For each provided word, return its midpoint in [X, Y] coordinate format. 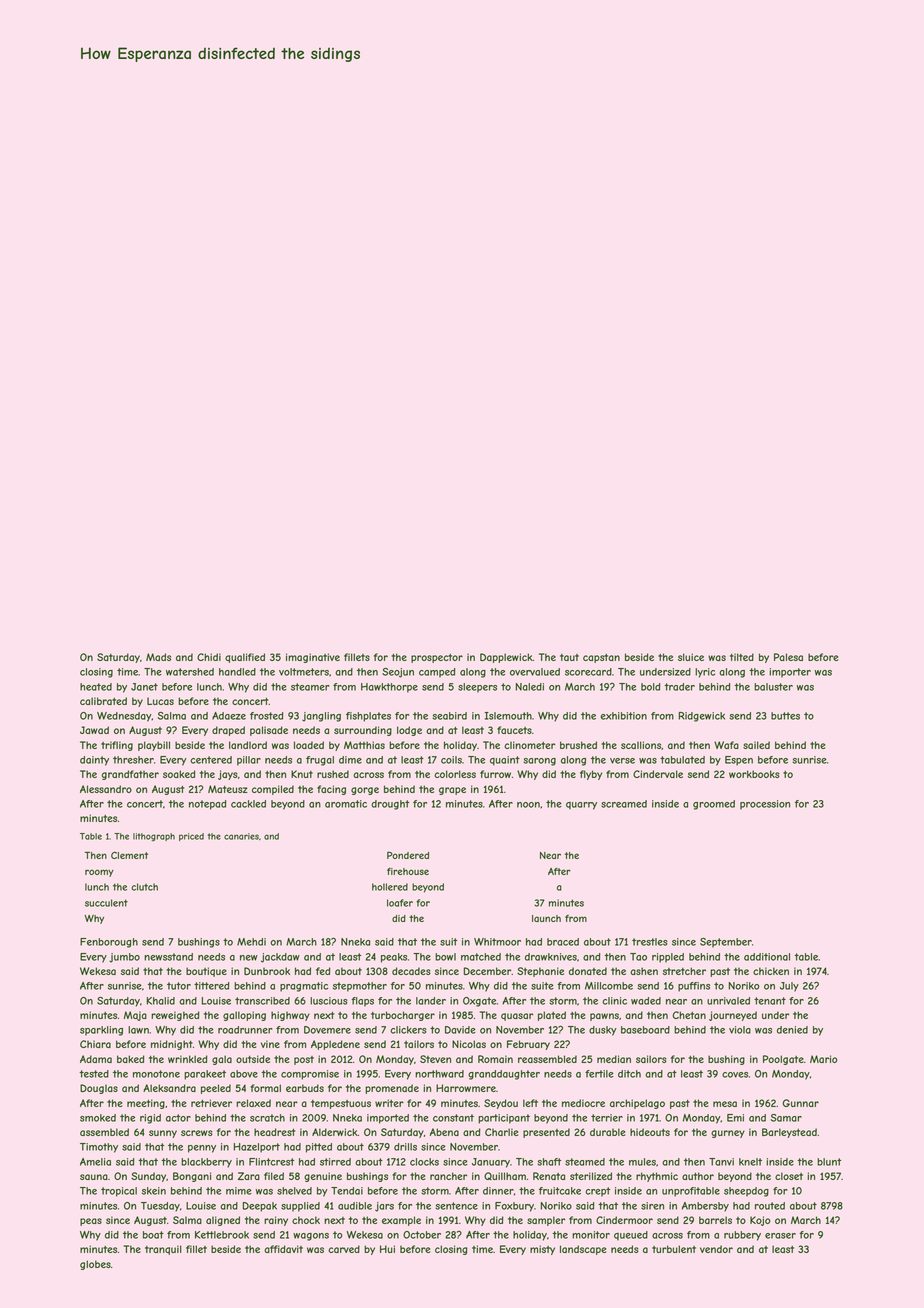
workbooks [754, 774]
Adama [96, 1059]
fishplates [368, 717]
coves [735, 1075]
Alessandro [106, 789]
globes [95, 1265]
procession [765, 805]
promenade [392, 1089]
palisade [269, 731]
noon [528, 805]
